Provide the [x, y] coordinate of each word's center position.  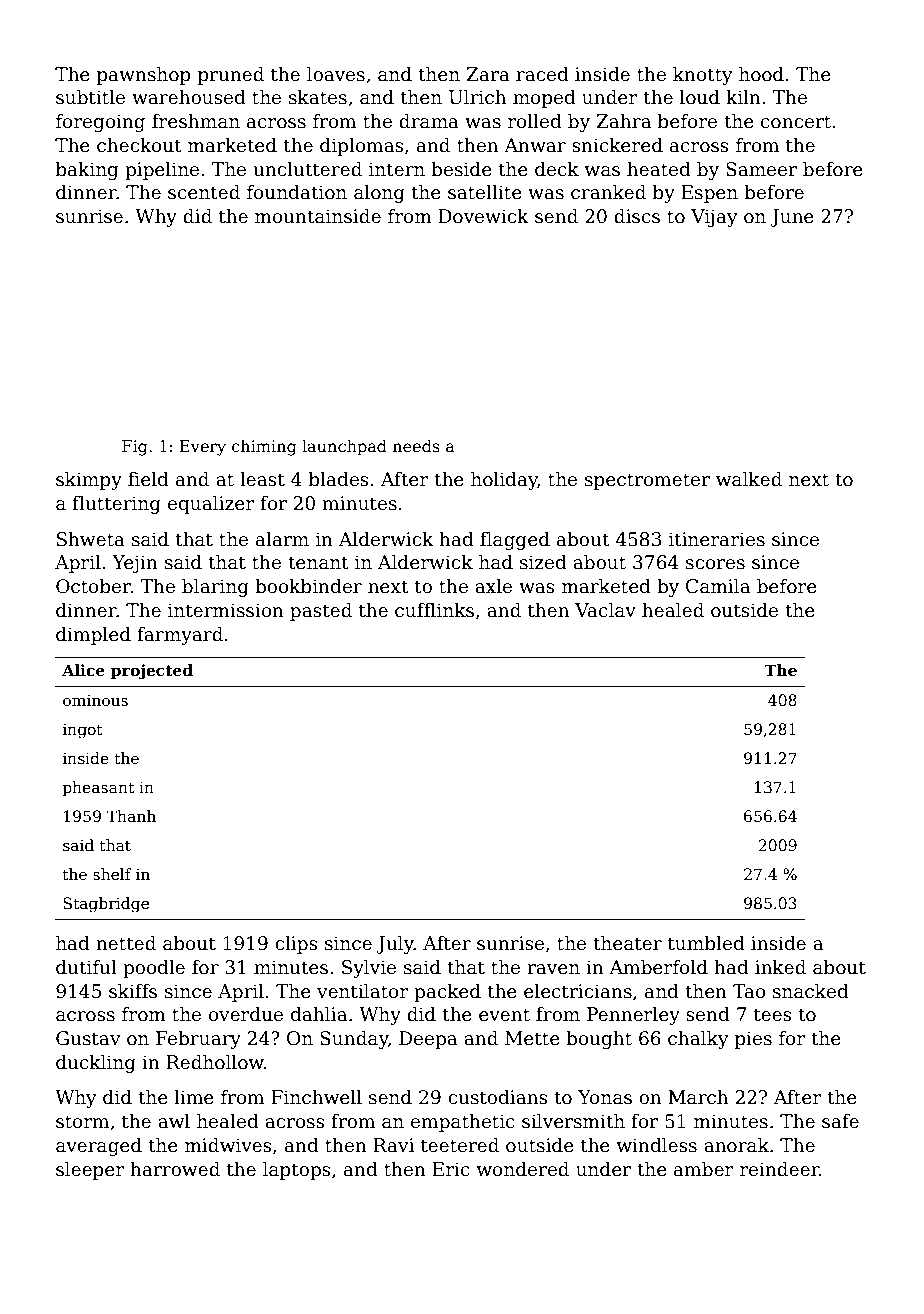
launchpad [344, 447]
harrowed [175, 1169]
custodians [498, 1097]
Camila [718, 586]
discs [637, 216]
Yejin [135, 564]
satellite [485, 192]
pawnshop [144, 76]
